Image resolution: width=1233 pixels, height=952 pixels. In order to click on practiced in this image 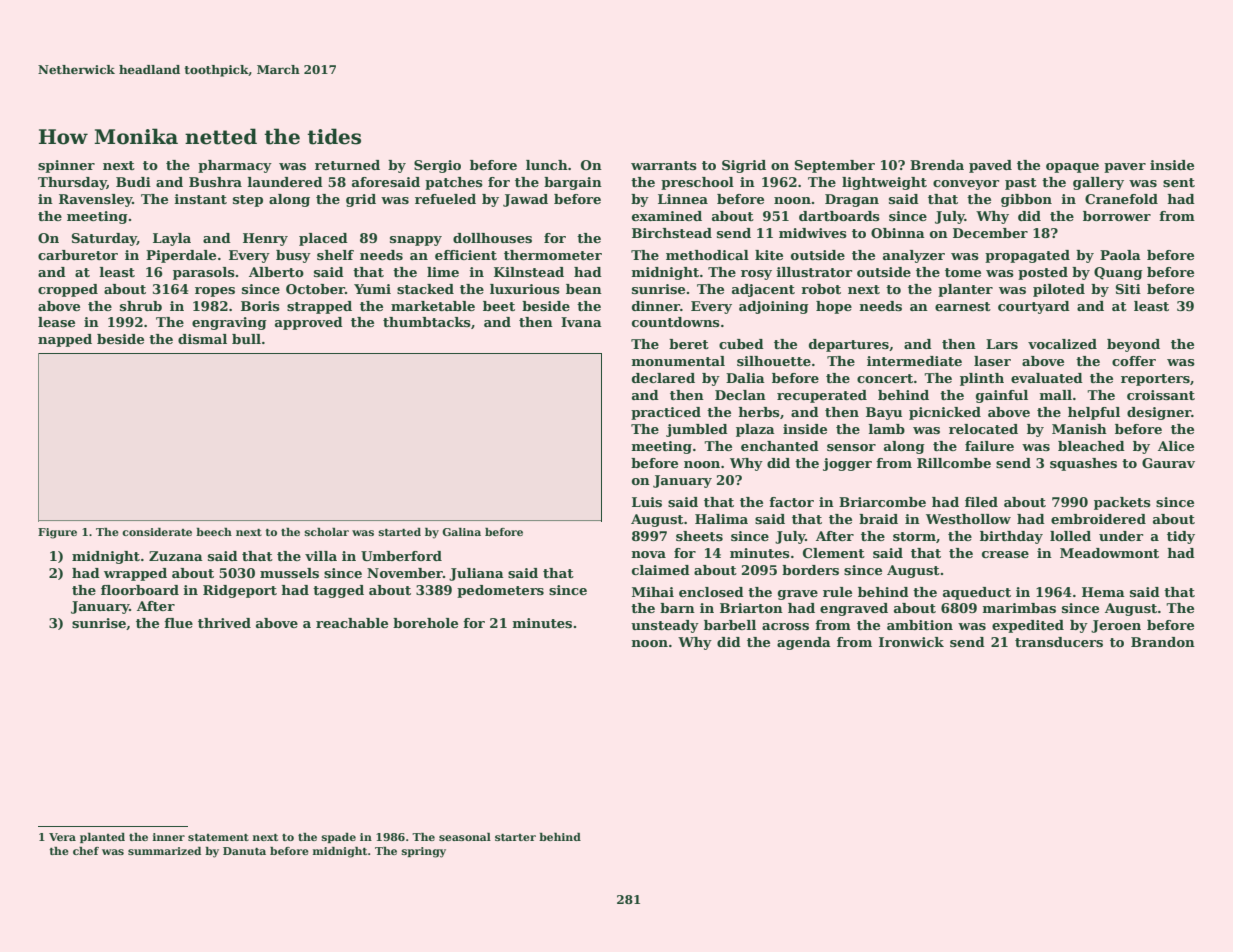, I will do `click(666, 413)`.
